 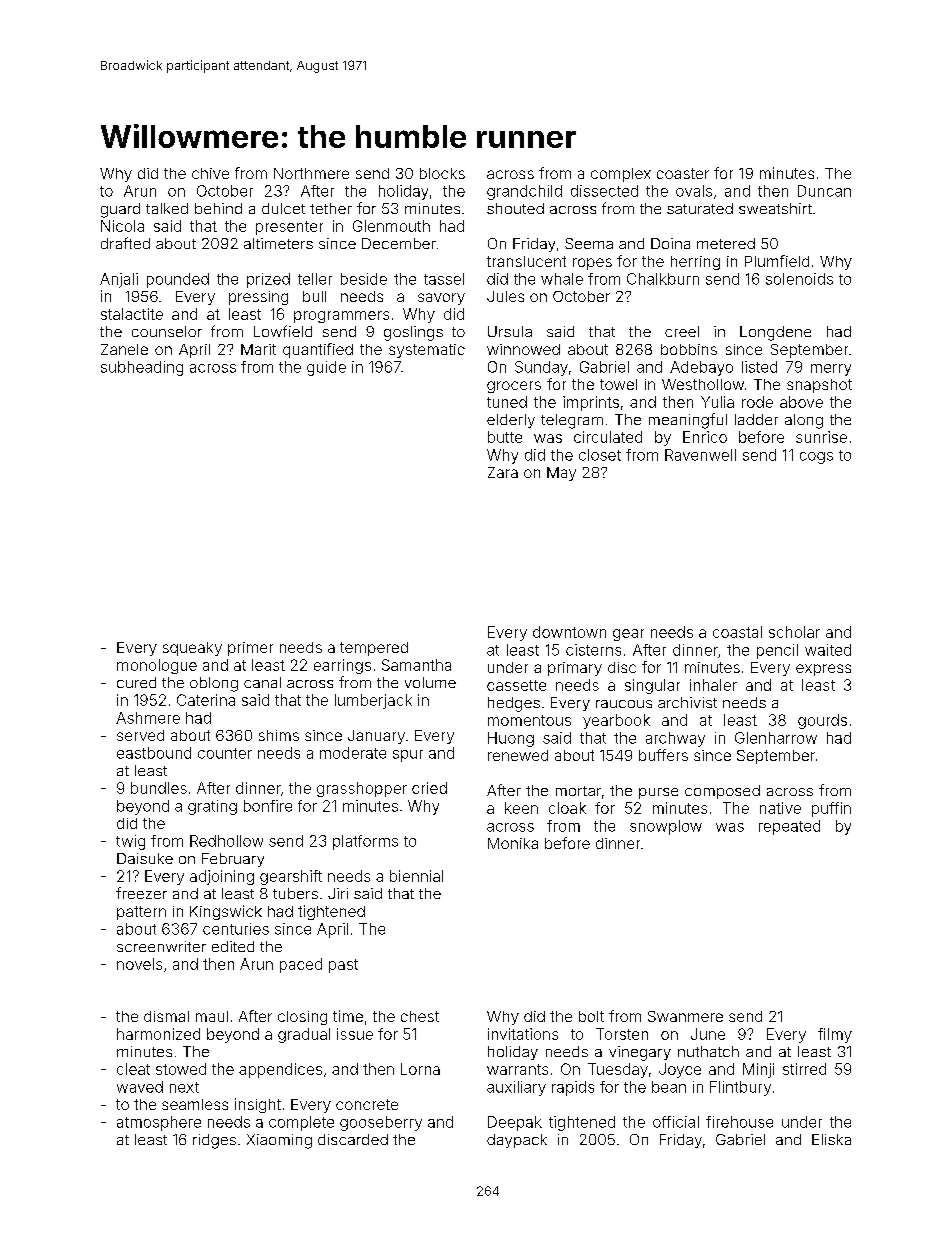 I want to click on subheading, so click(x=142, y=368).
